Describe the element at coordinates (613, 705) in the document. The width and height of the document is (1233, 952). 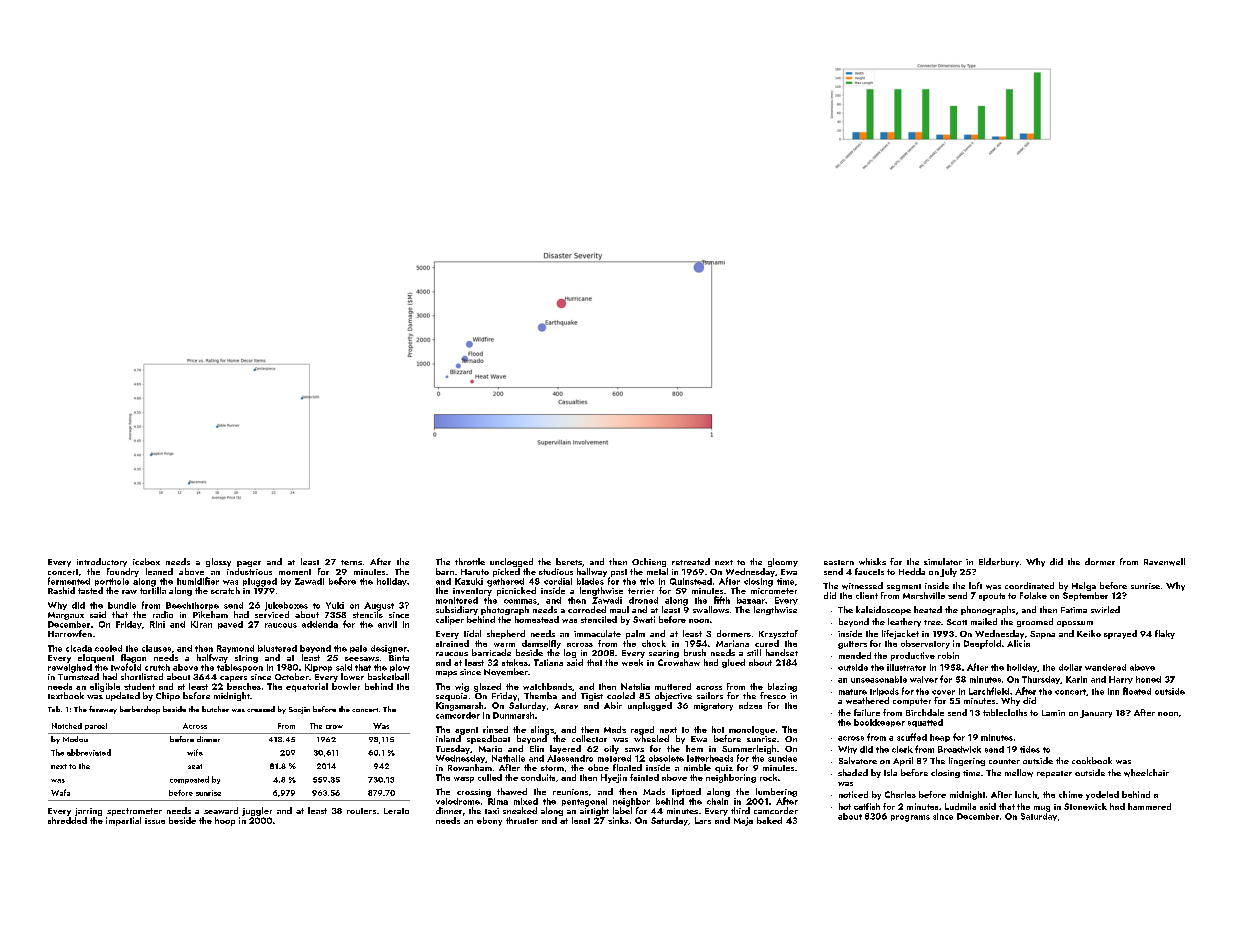
I see `Abir` at that location.
